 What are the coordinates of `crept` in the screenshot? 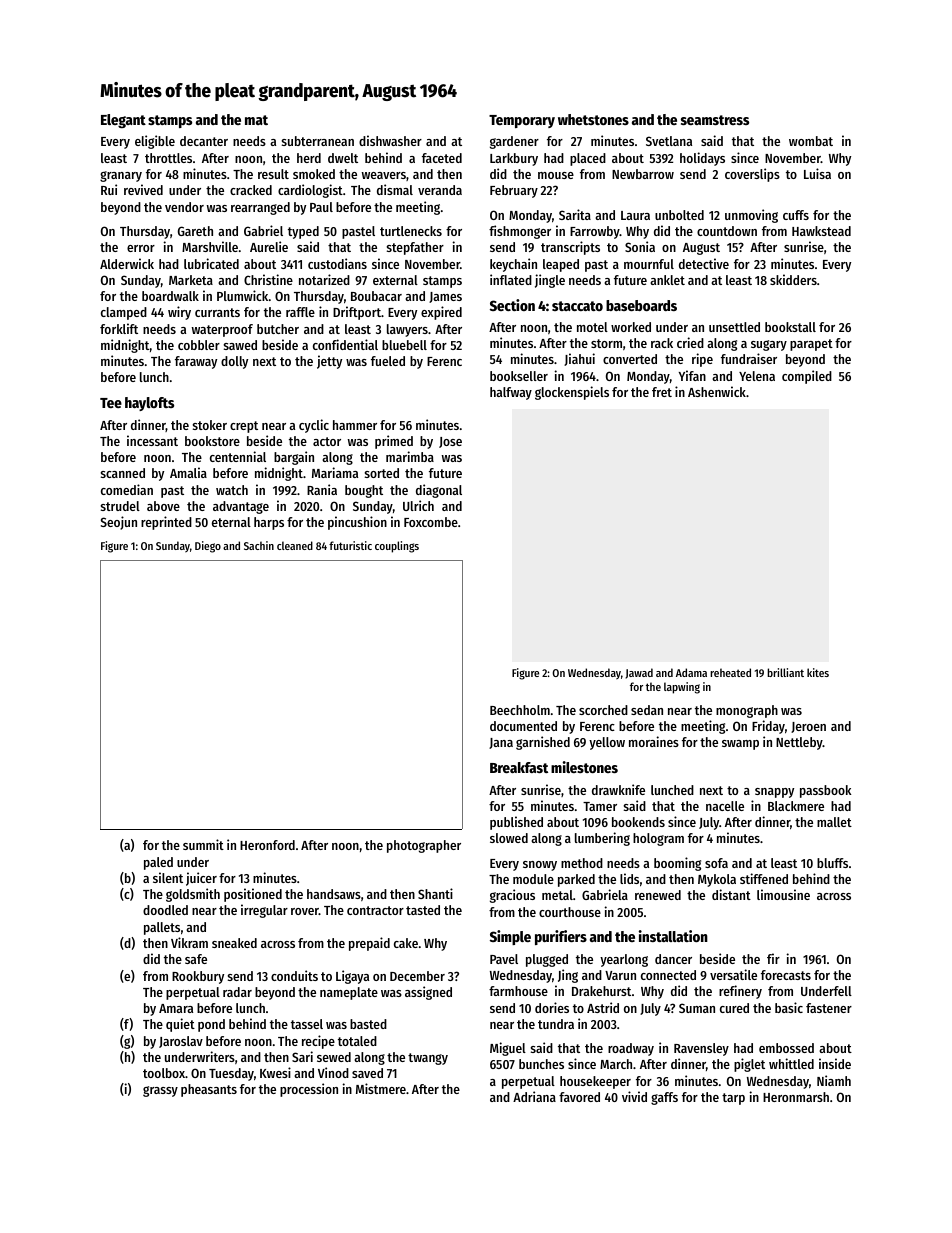 It's located at (244, 427).
